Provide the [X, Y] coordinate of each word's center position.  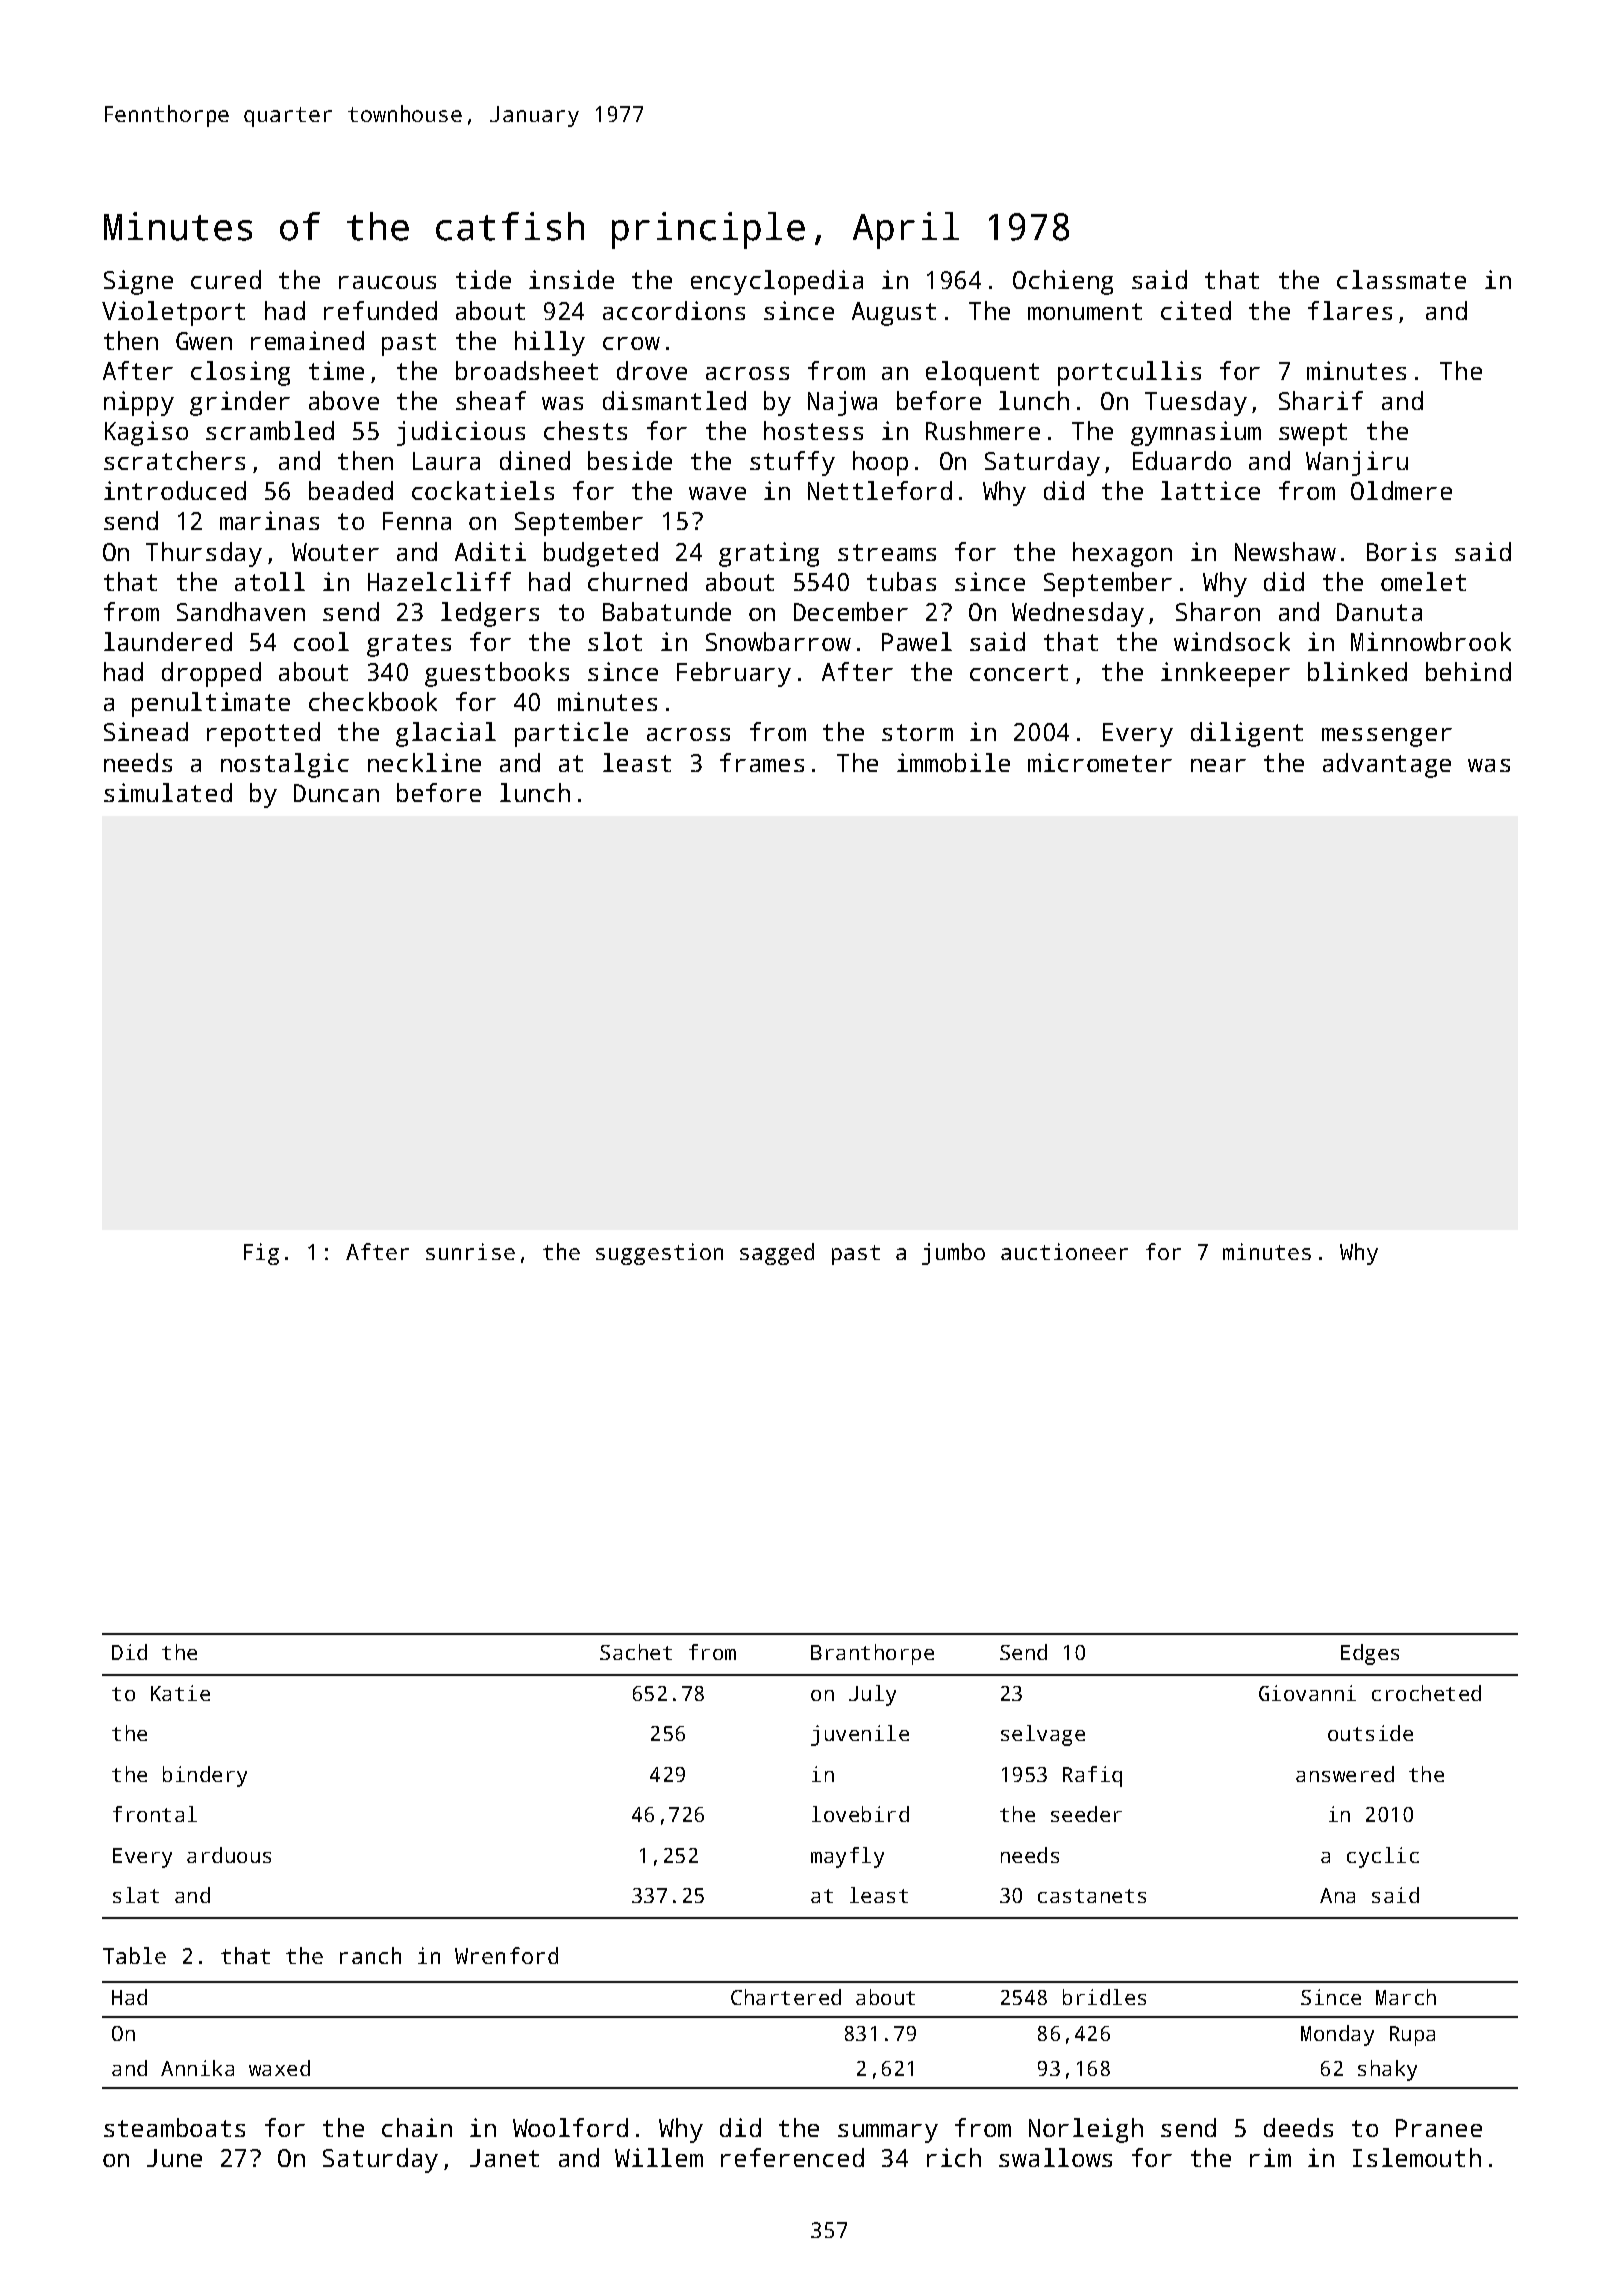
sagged [777, 1254]
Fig [261, 1254]
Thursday [204, 554]
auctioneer [1064, 1251]
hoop [880, 463]
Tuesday [1196, 403]
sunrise [470, 1251]
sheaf [491, 400]
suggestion [659, 1254]
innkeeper [1225, 674]
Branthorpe [872, 1654]
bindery [205, 1776]
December [851, 611]
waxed [279, 2068]
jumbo [953, 1254]
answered [1345, 1774]
